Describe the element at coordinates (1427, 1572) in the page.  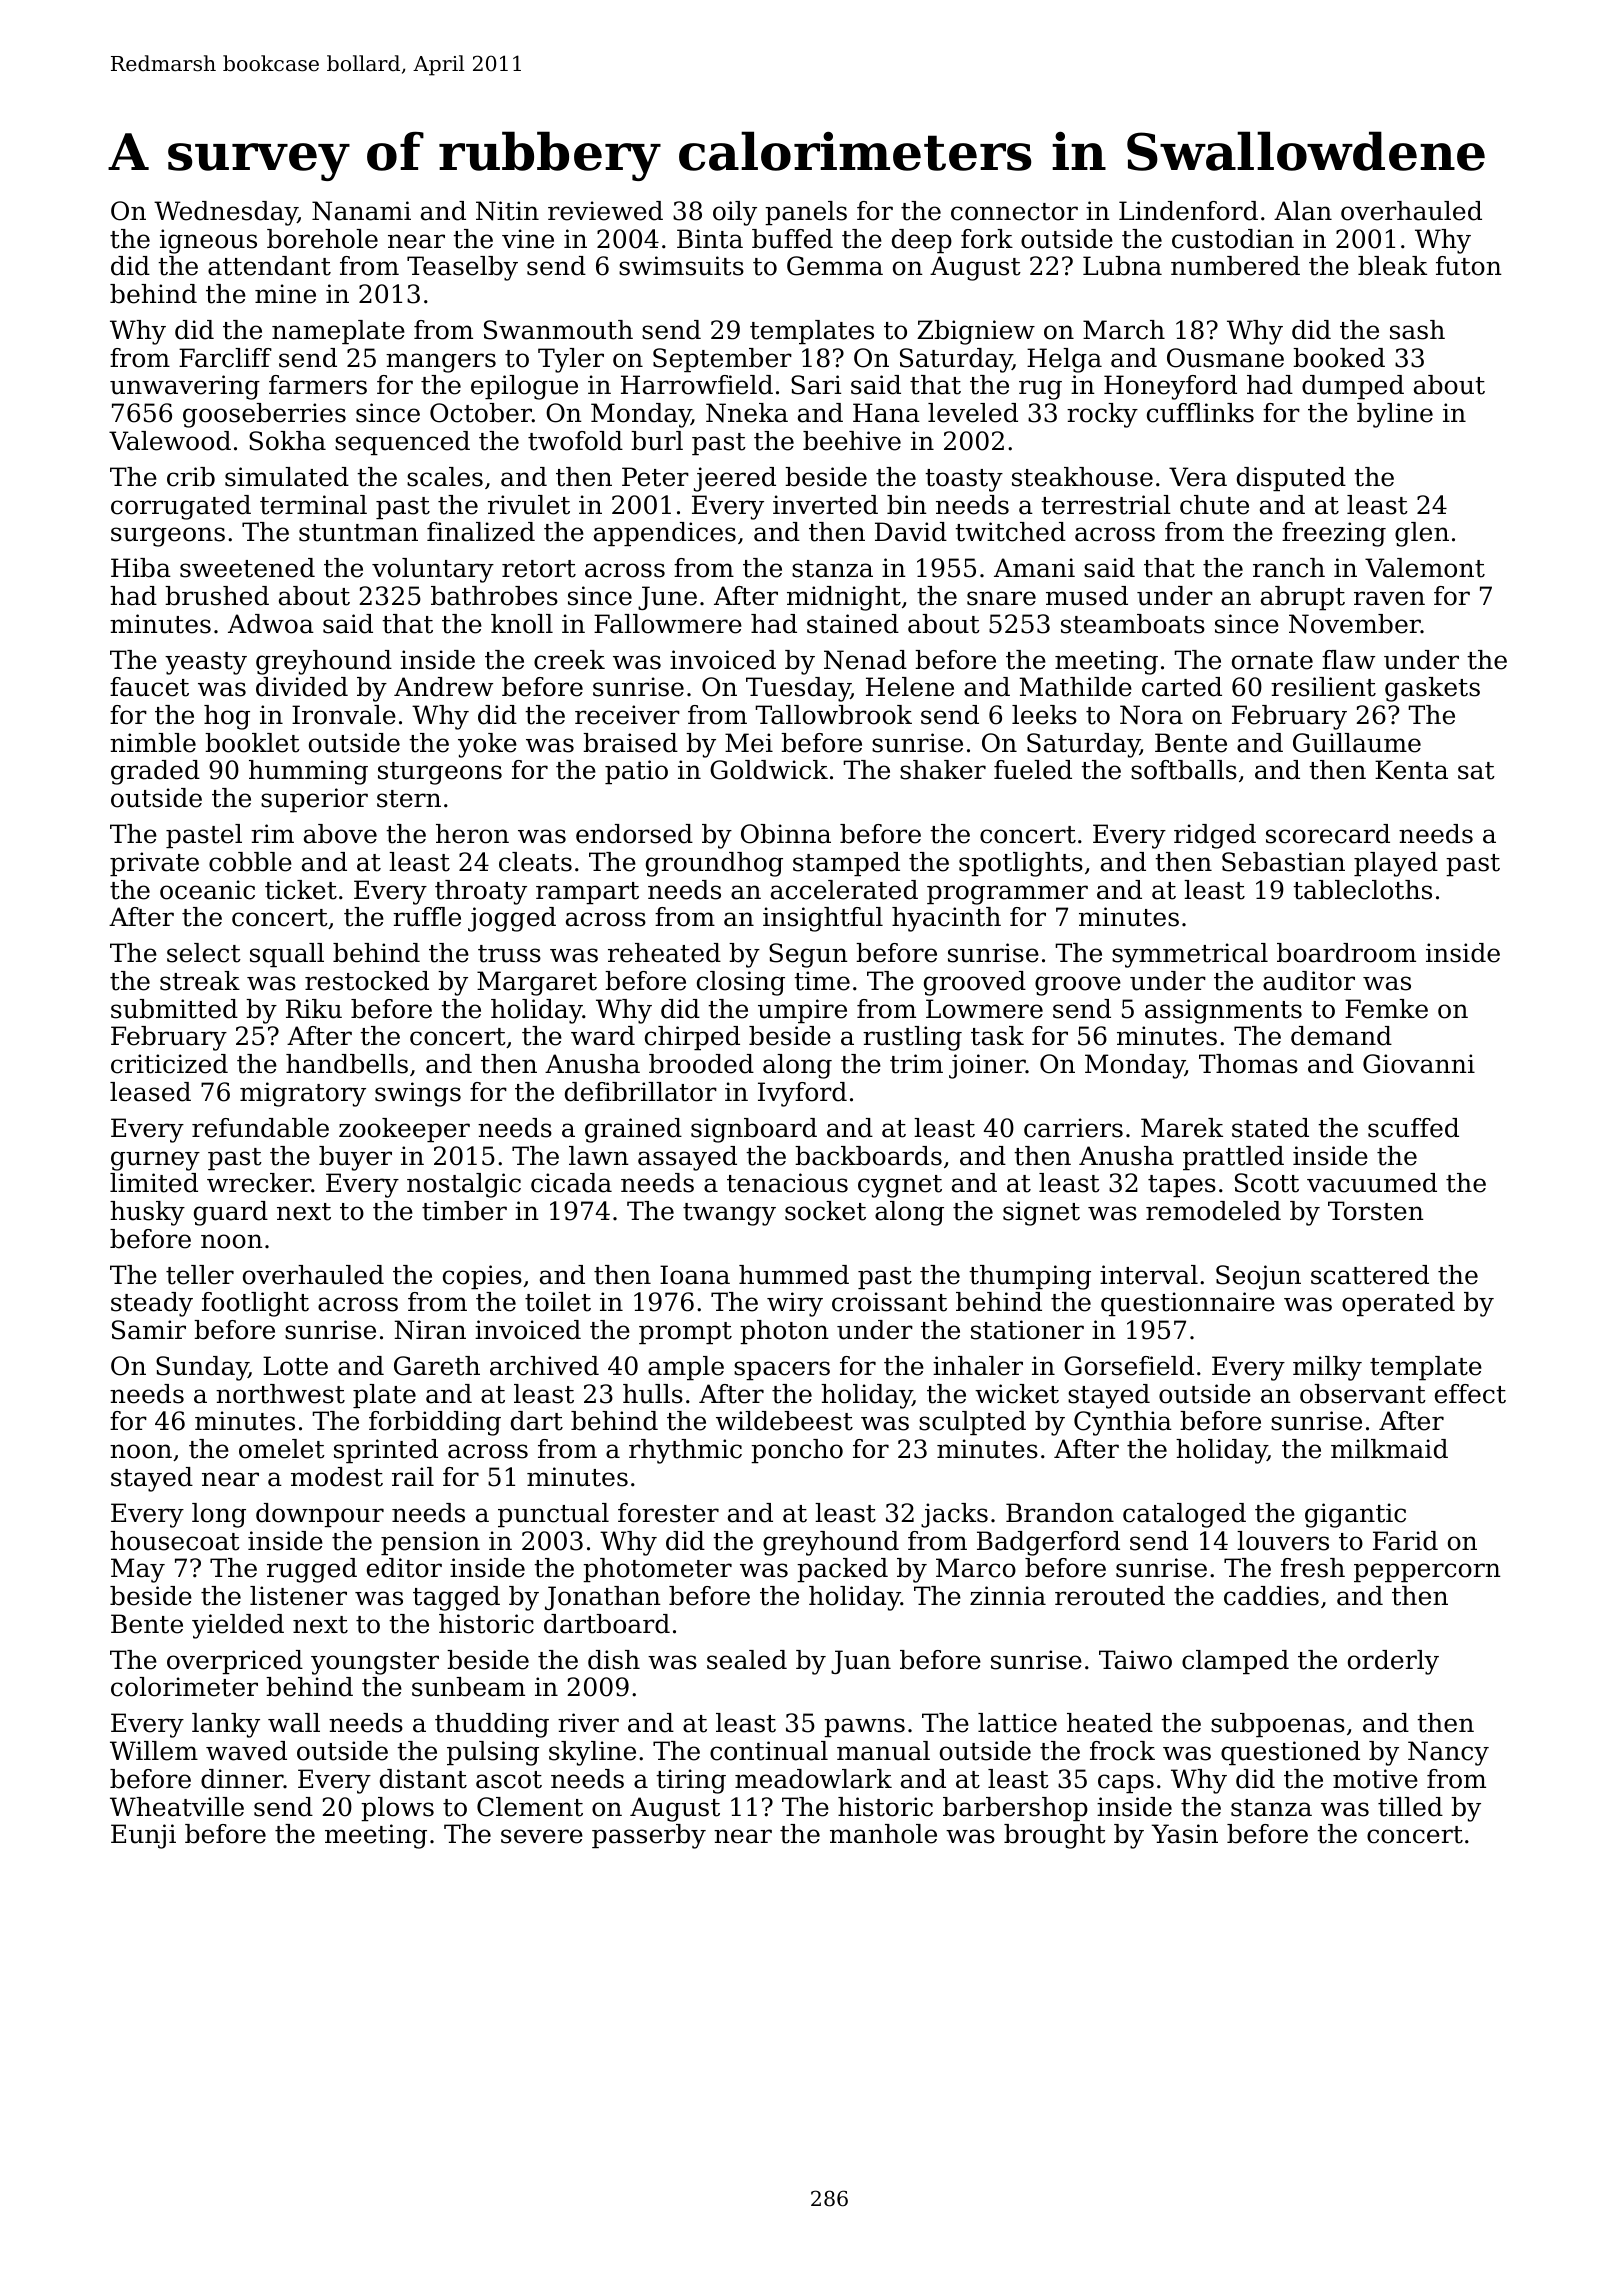
I see `peppercorn` at that location.
